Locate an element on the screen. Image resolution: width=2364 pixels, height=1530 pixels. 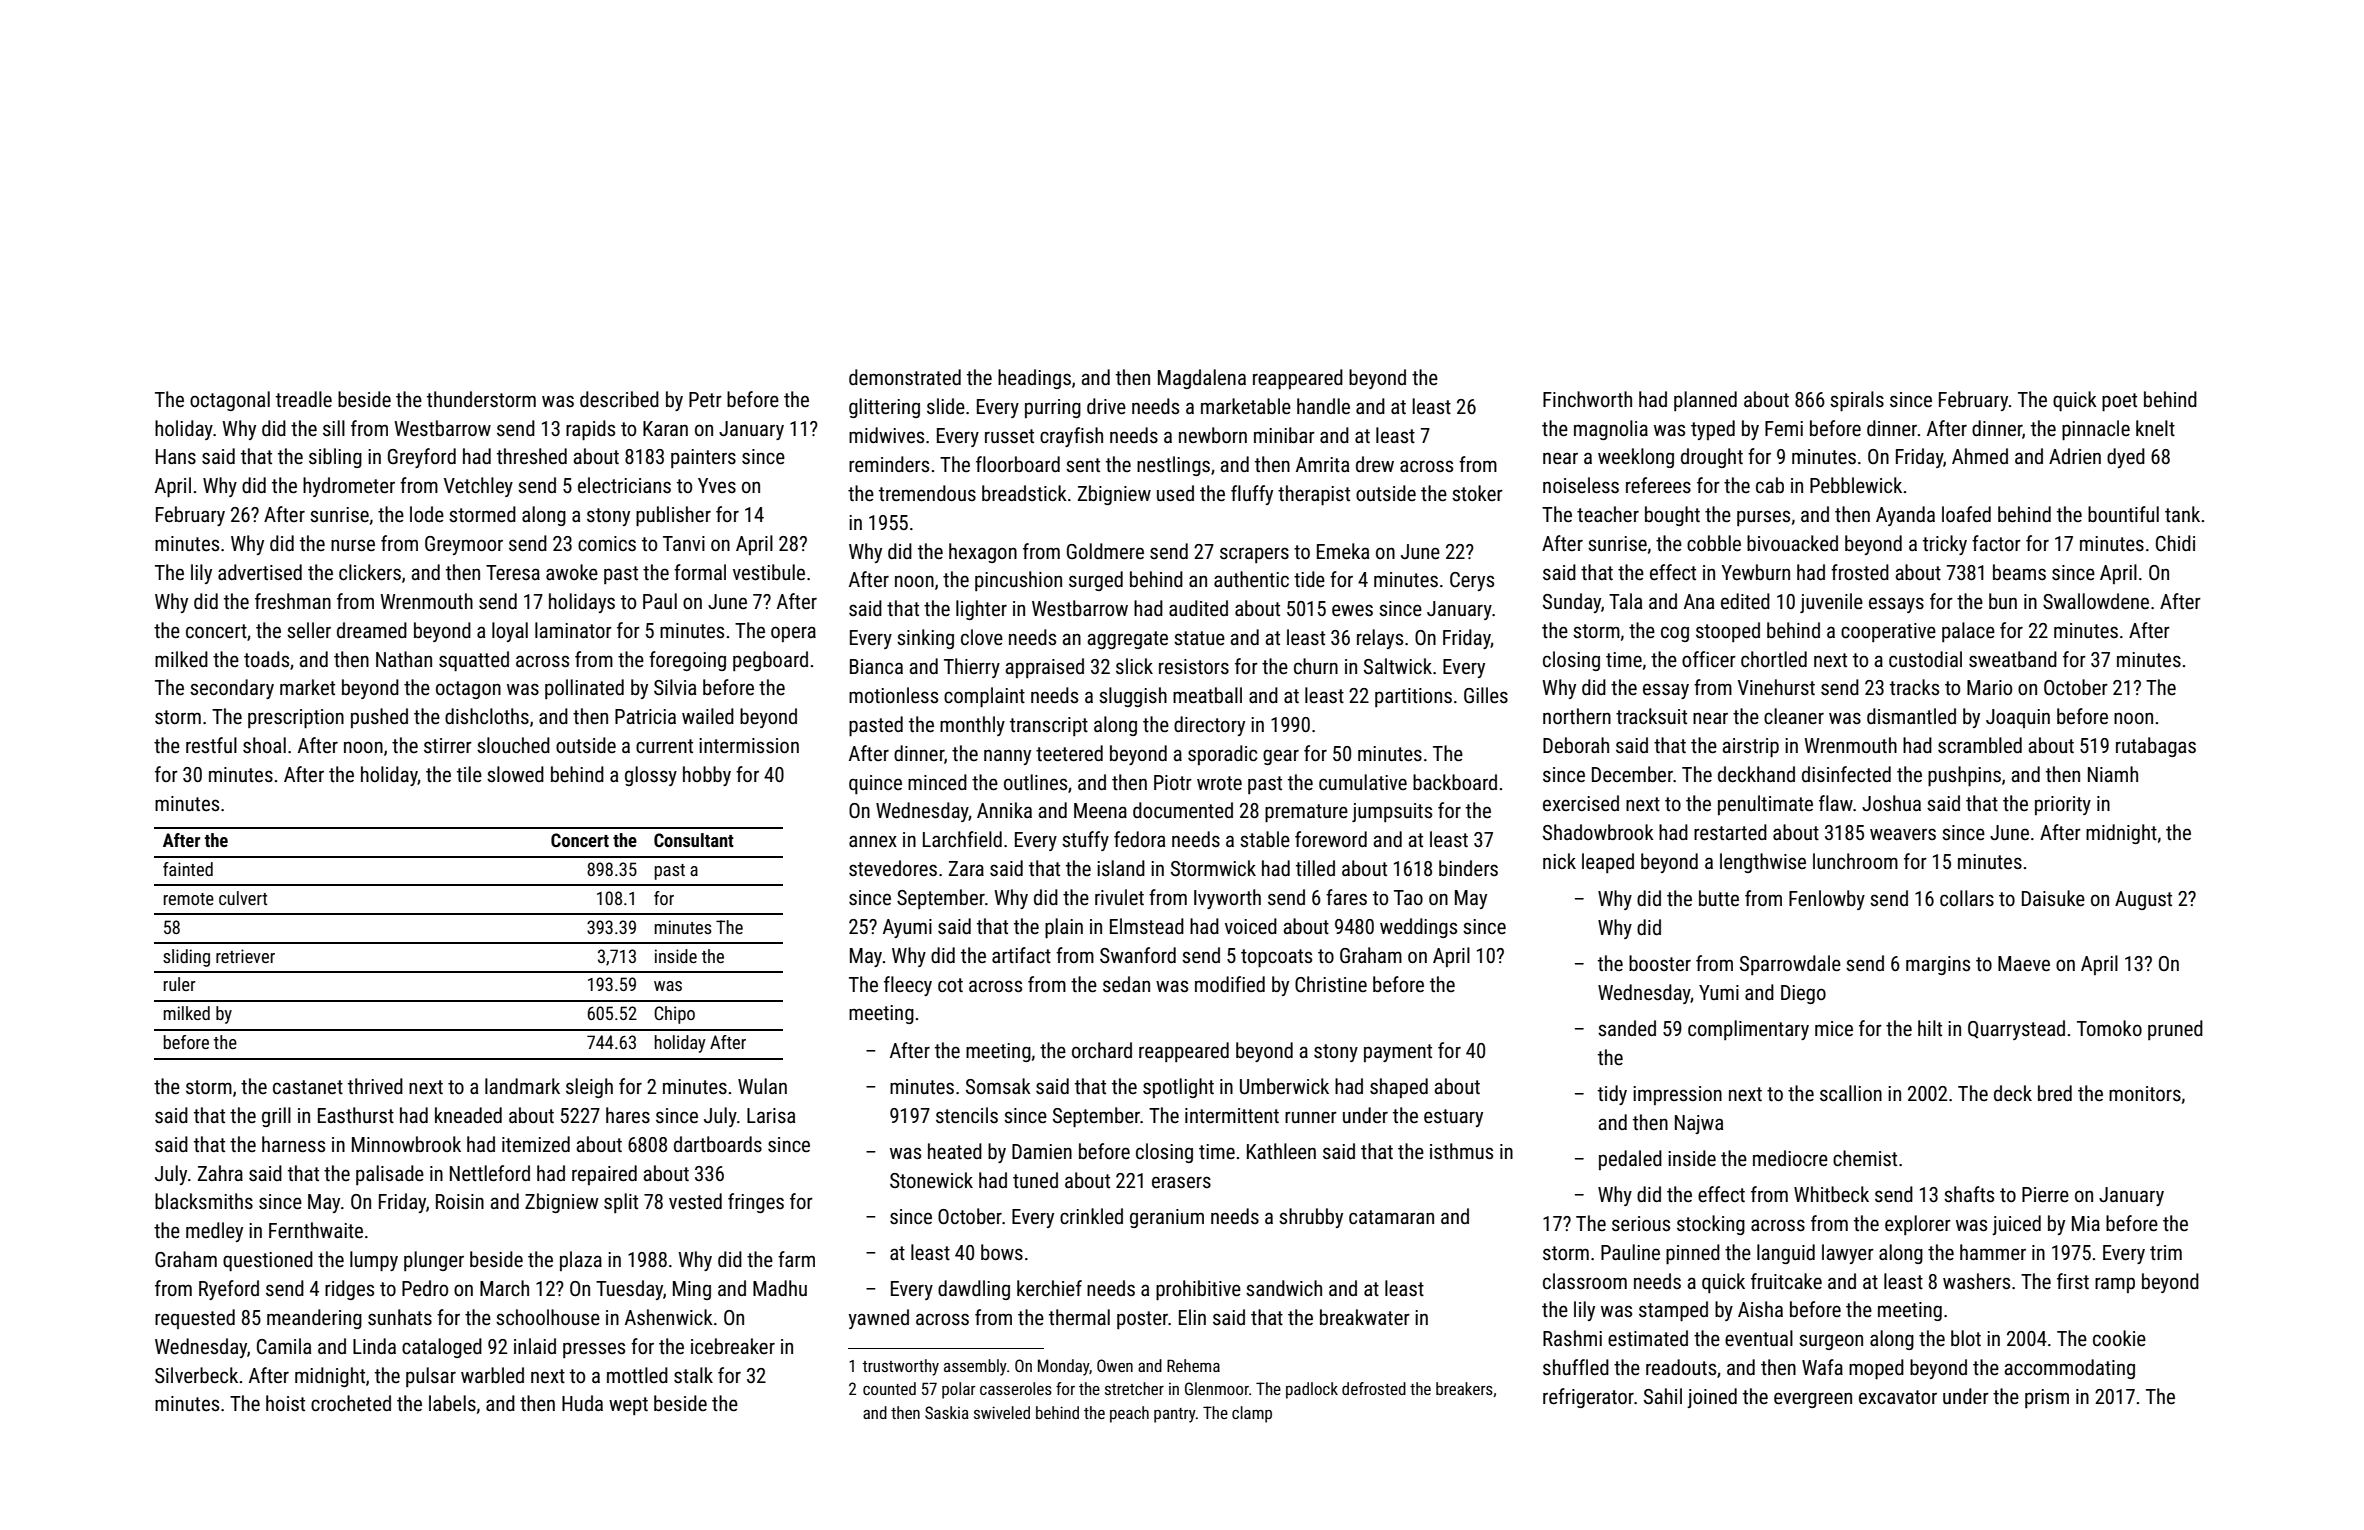
advertised is located at coordinates (260, 572).
